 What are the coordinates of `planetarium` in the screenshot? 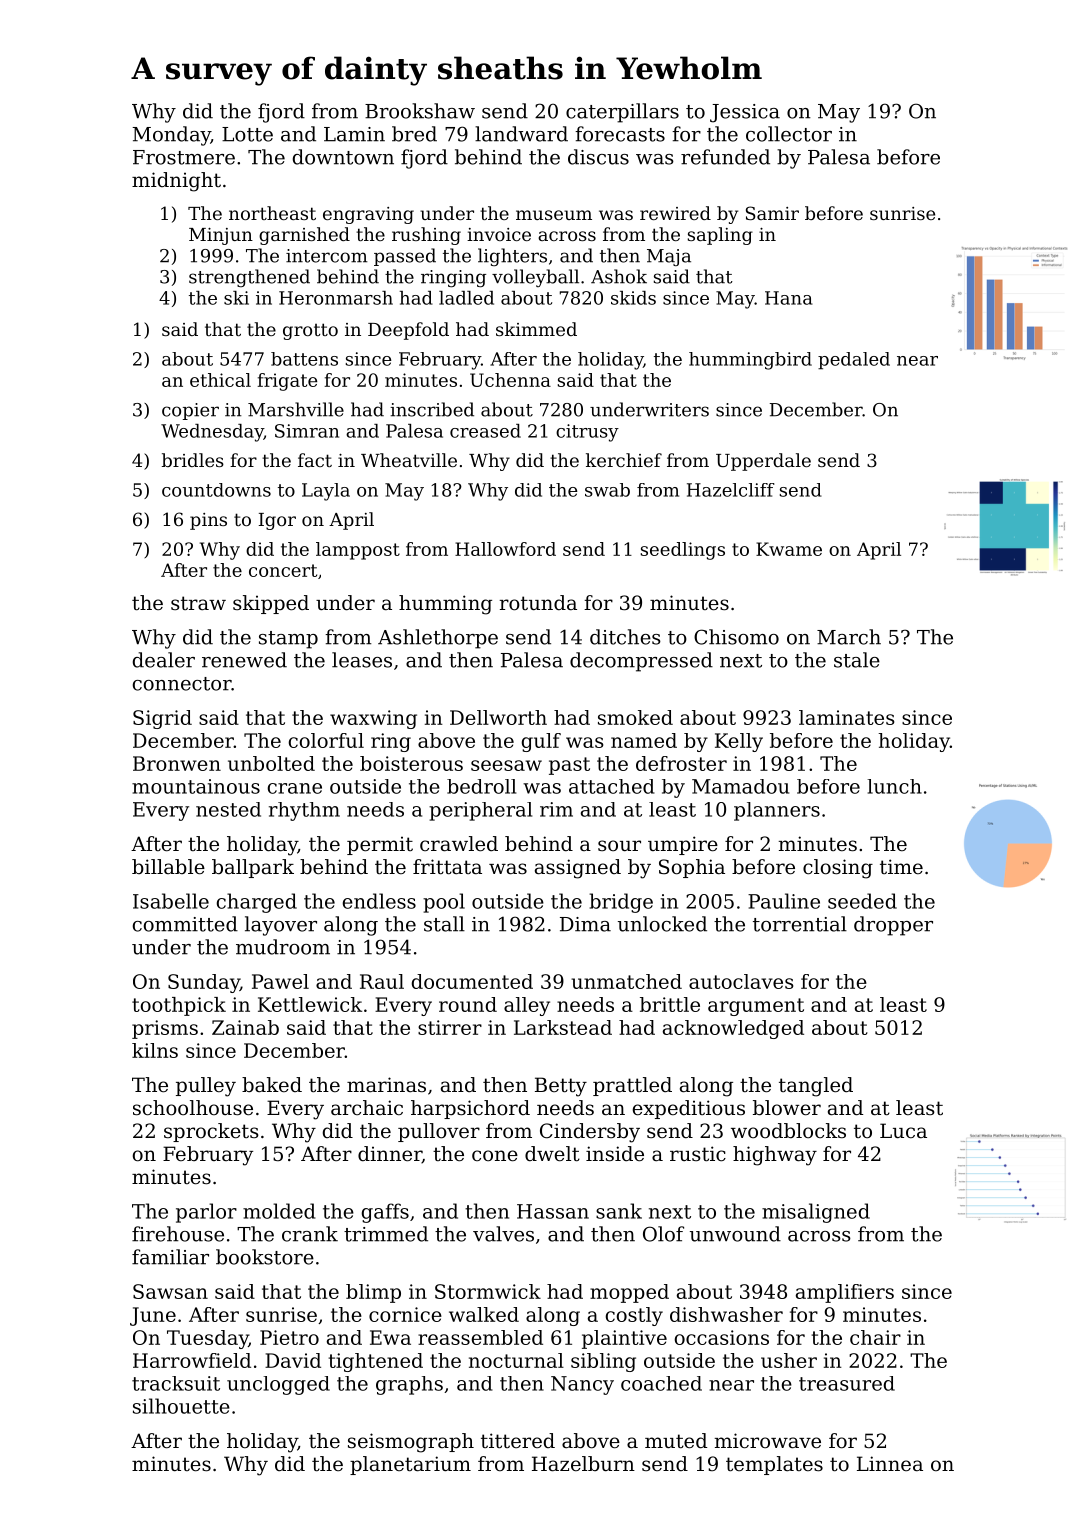 It's located at (410, 1465).
